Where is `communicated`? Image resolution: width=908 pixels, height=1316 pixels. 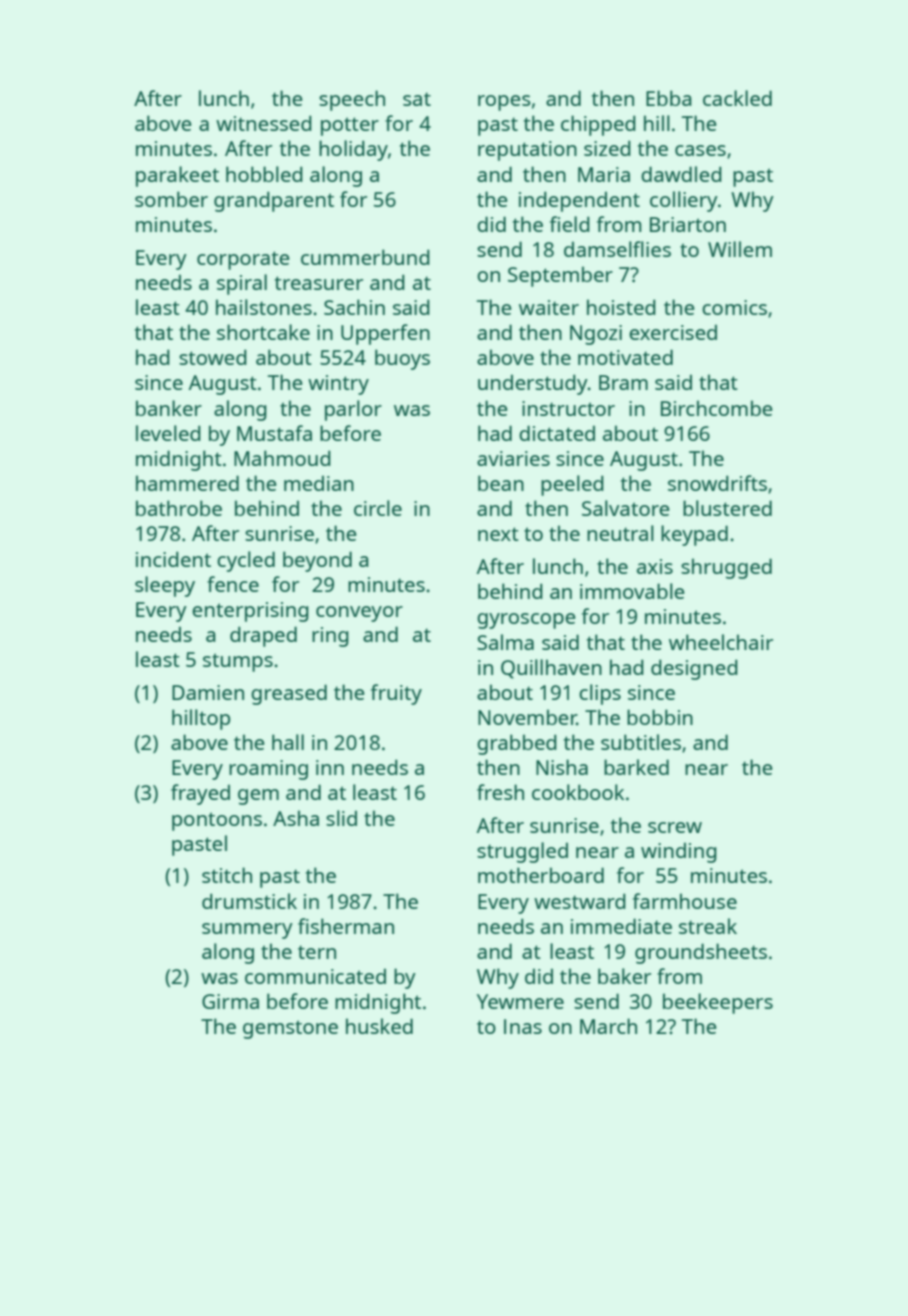 communicated is located at coordinates (315, 976).
